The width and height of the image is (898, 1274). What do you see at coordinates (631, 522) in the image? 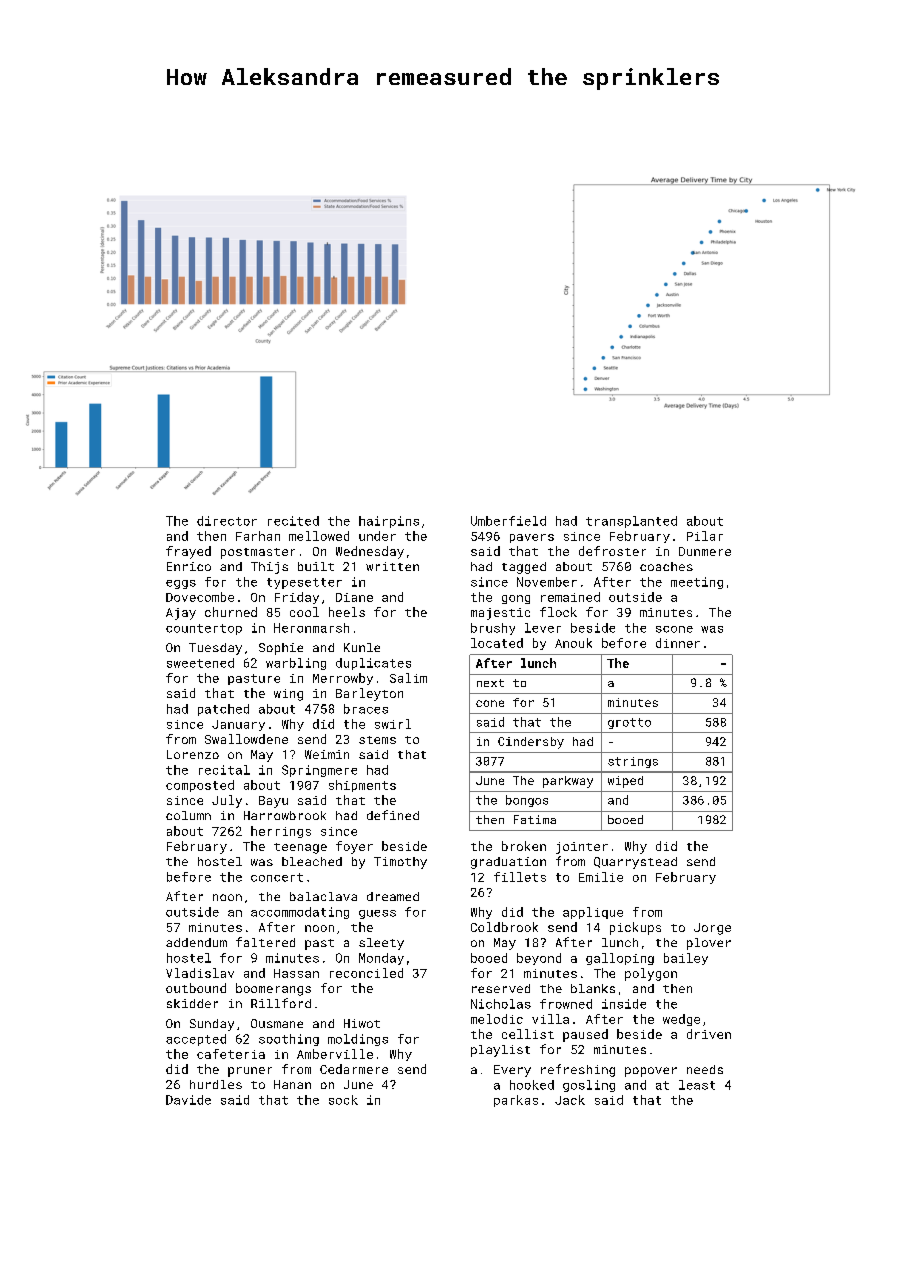
I see `transplanted` at bounding box center [631, 522].
